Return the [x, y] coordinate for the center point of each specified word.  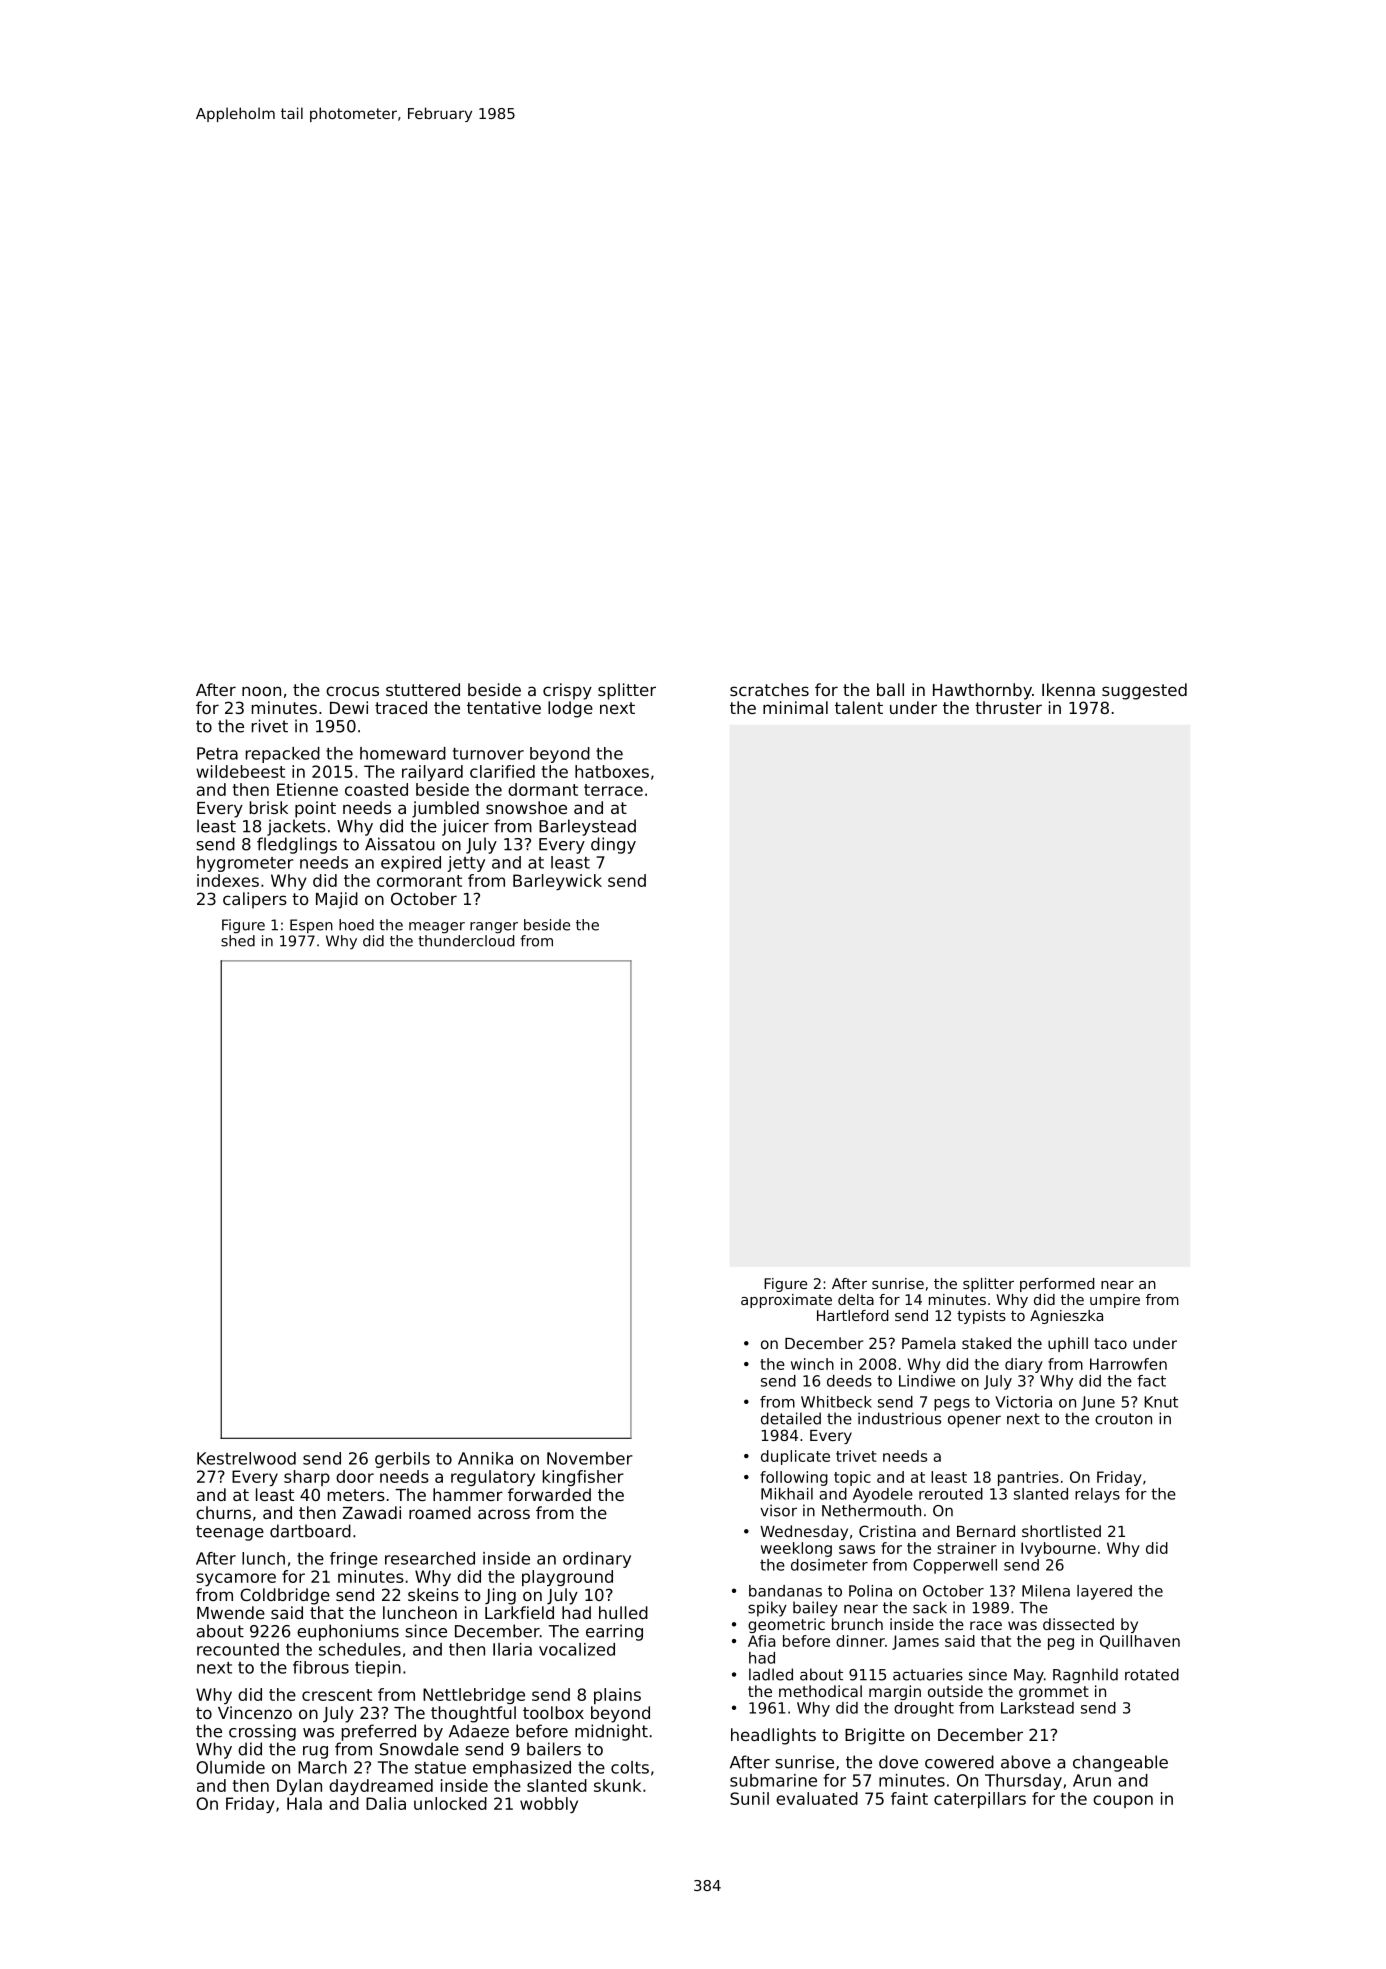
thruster [1008, 707]
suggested [1144, 691]
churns [223, 1512]
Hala [304, 1803]
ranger [494, 928]
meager [437, 928]
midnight [611, 1732]
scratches [769, 689]
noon [261, 691]
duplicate [795, 1457]
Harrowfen [1128, 1364]
